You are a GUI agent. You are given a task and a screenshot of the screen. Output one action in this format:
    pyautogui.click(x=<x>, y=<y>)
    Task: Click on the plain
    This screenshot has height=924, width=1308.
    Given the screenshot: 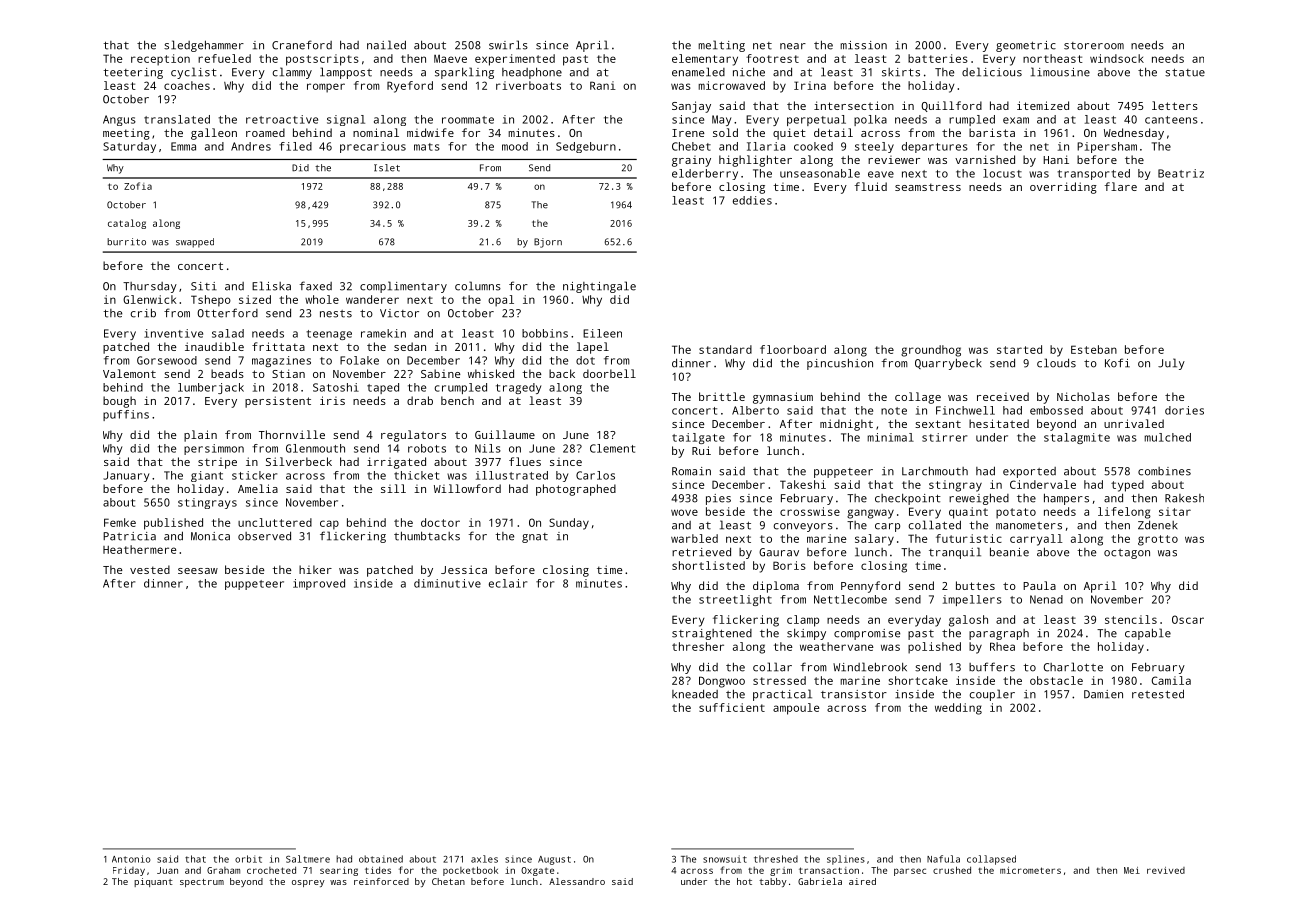 What is the action you would take?
    pyautogui.click(x=200, y=436)
